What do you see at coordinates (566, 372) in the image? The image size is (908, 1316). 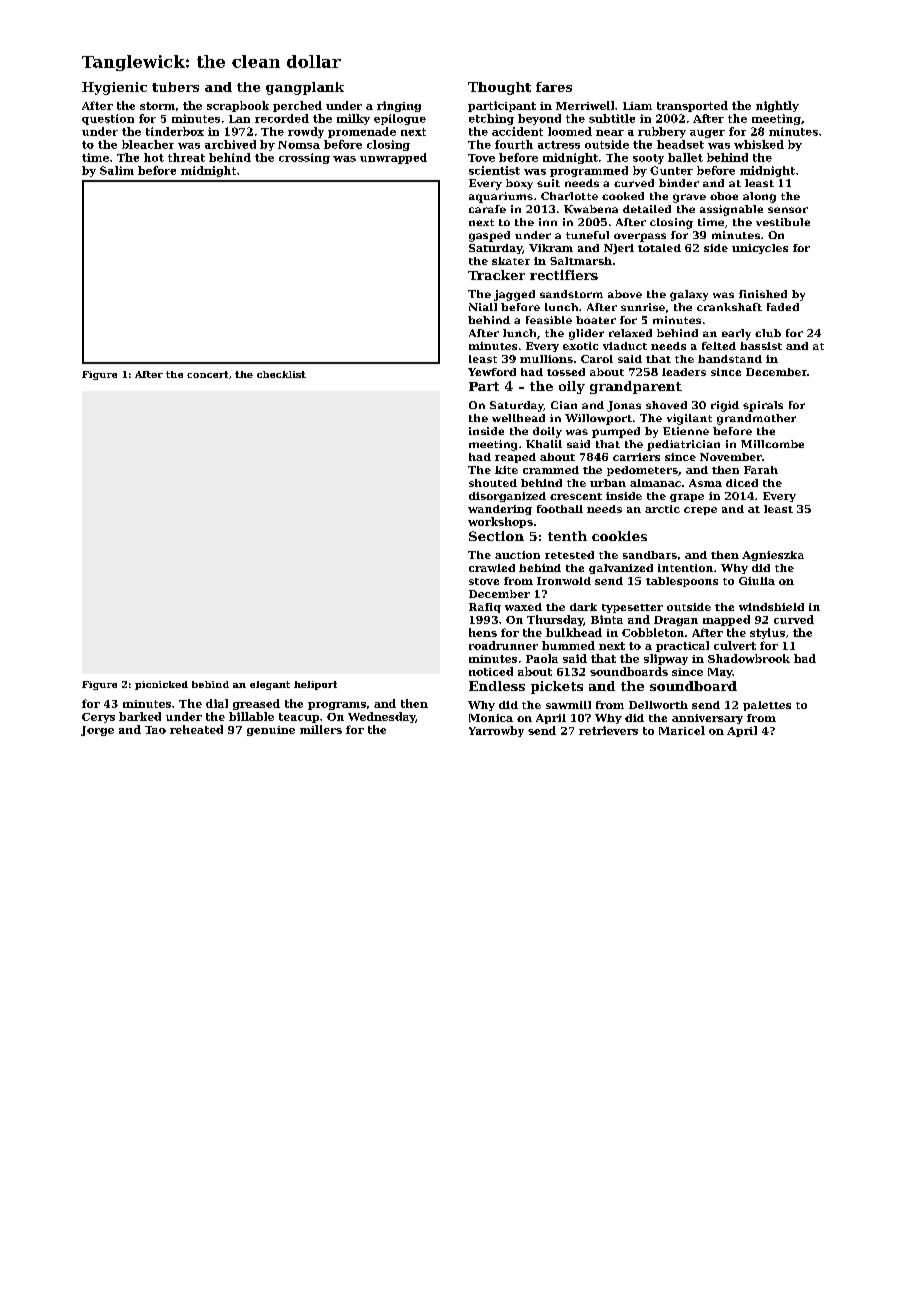 I see `tossed` at bounding box center [566, 372].
